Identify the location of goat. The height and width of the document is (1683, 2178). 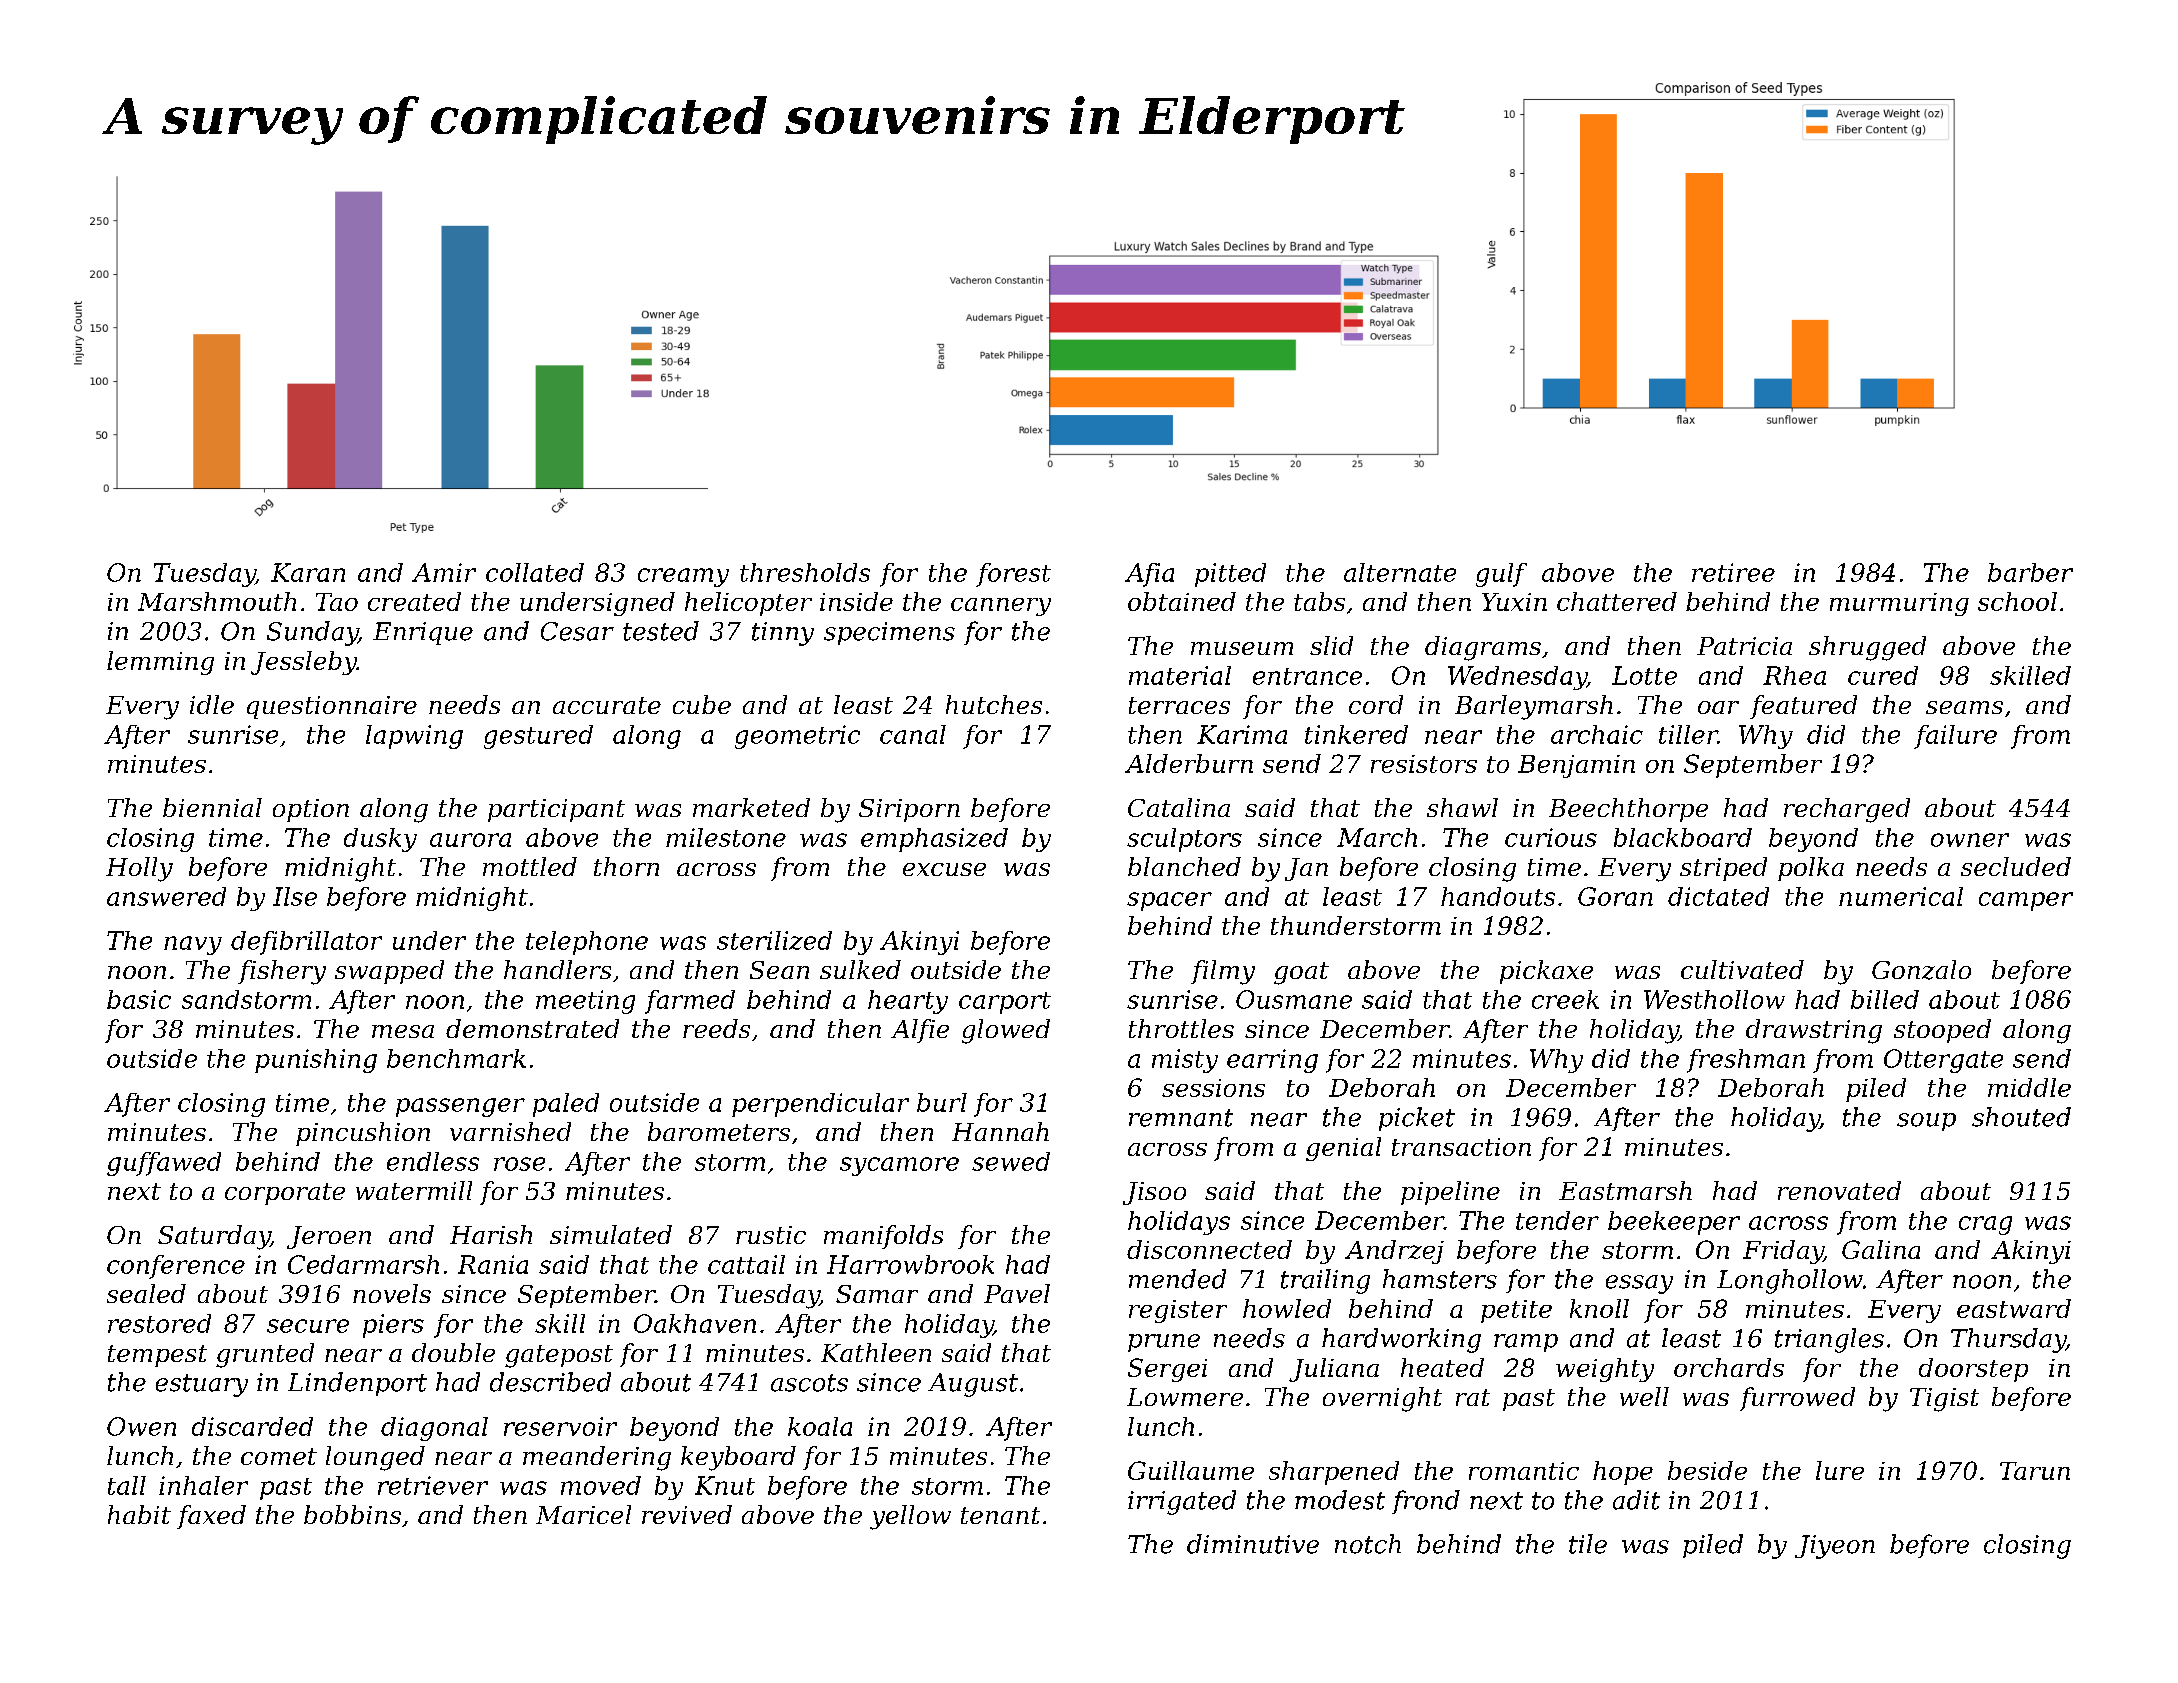
(1301, 973).
